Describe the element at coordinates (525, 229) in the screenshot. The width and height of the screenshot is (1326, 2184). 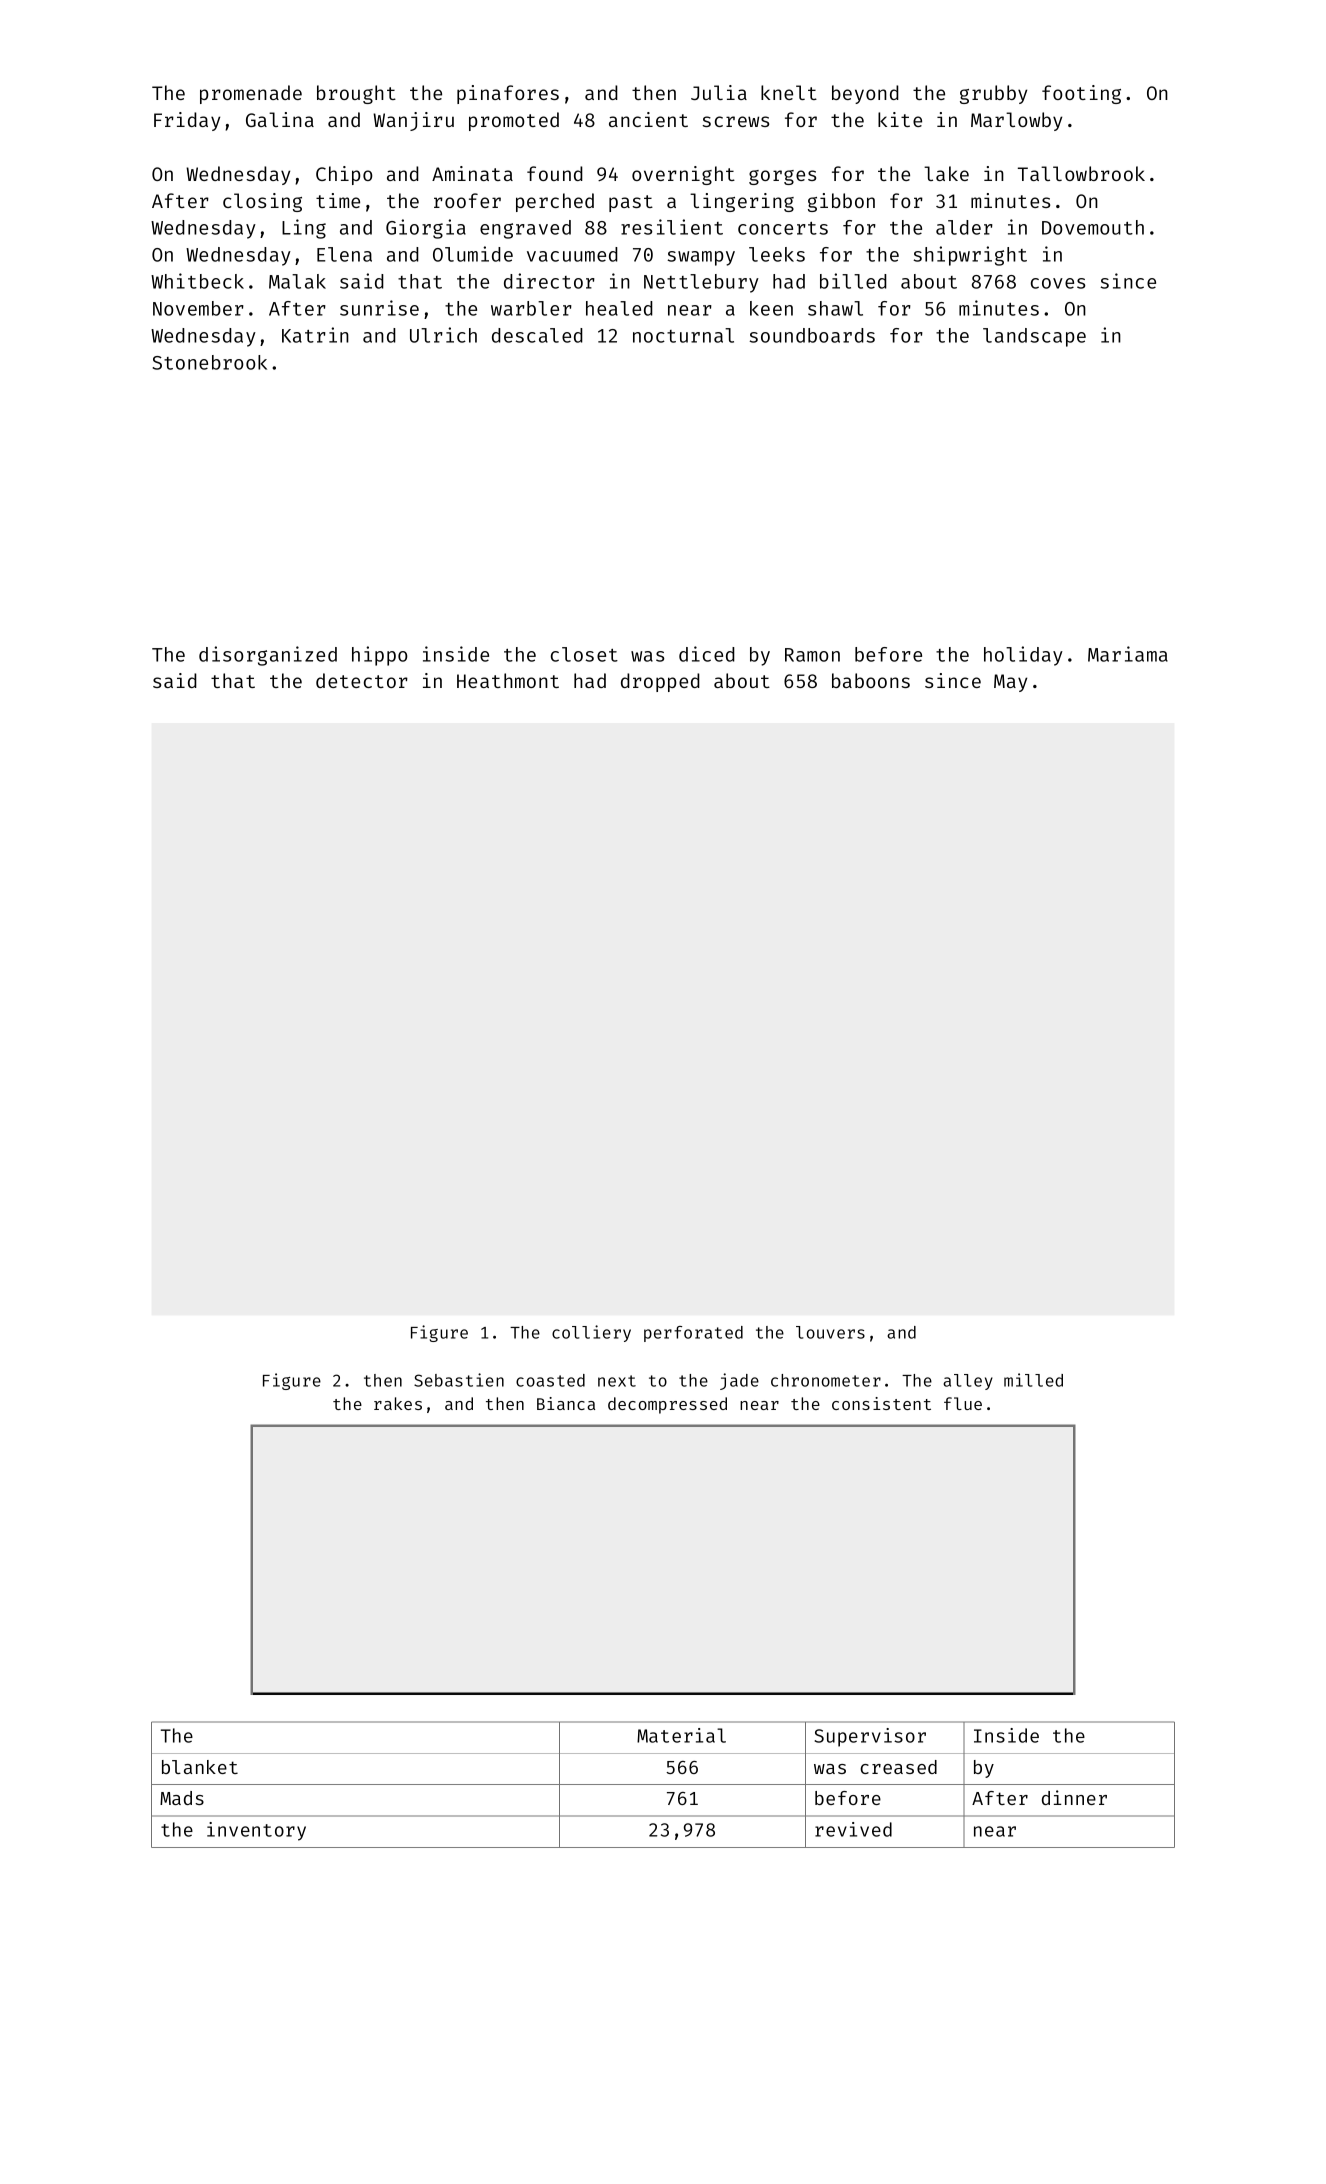
I see `engraved` at that location.
